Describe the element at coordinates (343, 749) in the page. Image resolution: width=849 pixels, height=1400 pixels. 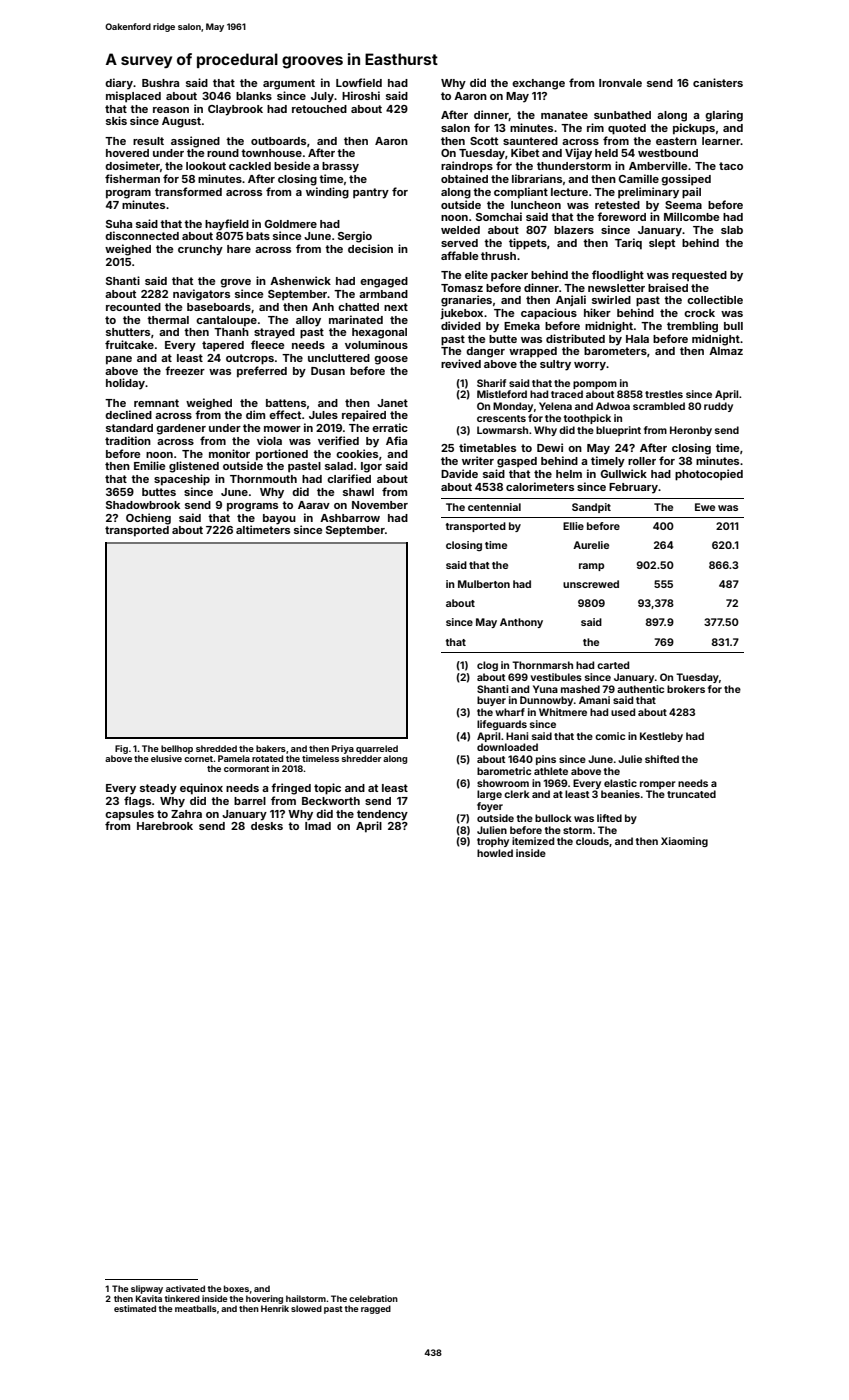
I see `Priya` at that location.
